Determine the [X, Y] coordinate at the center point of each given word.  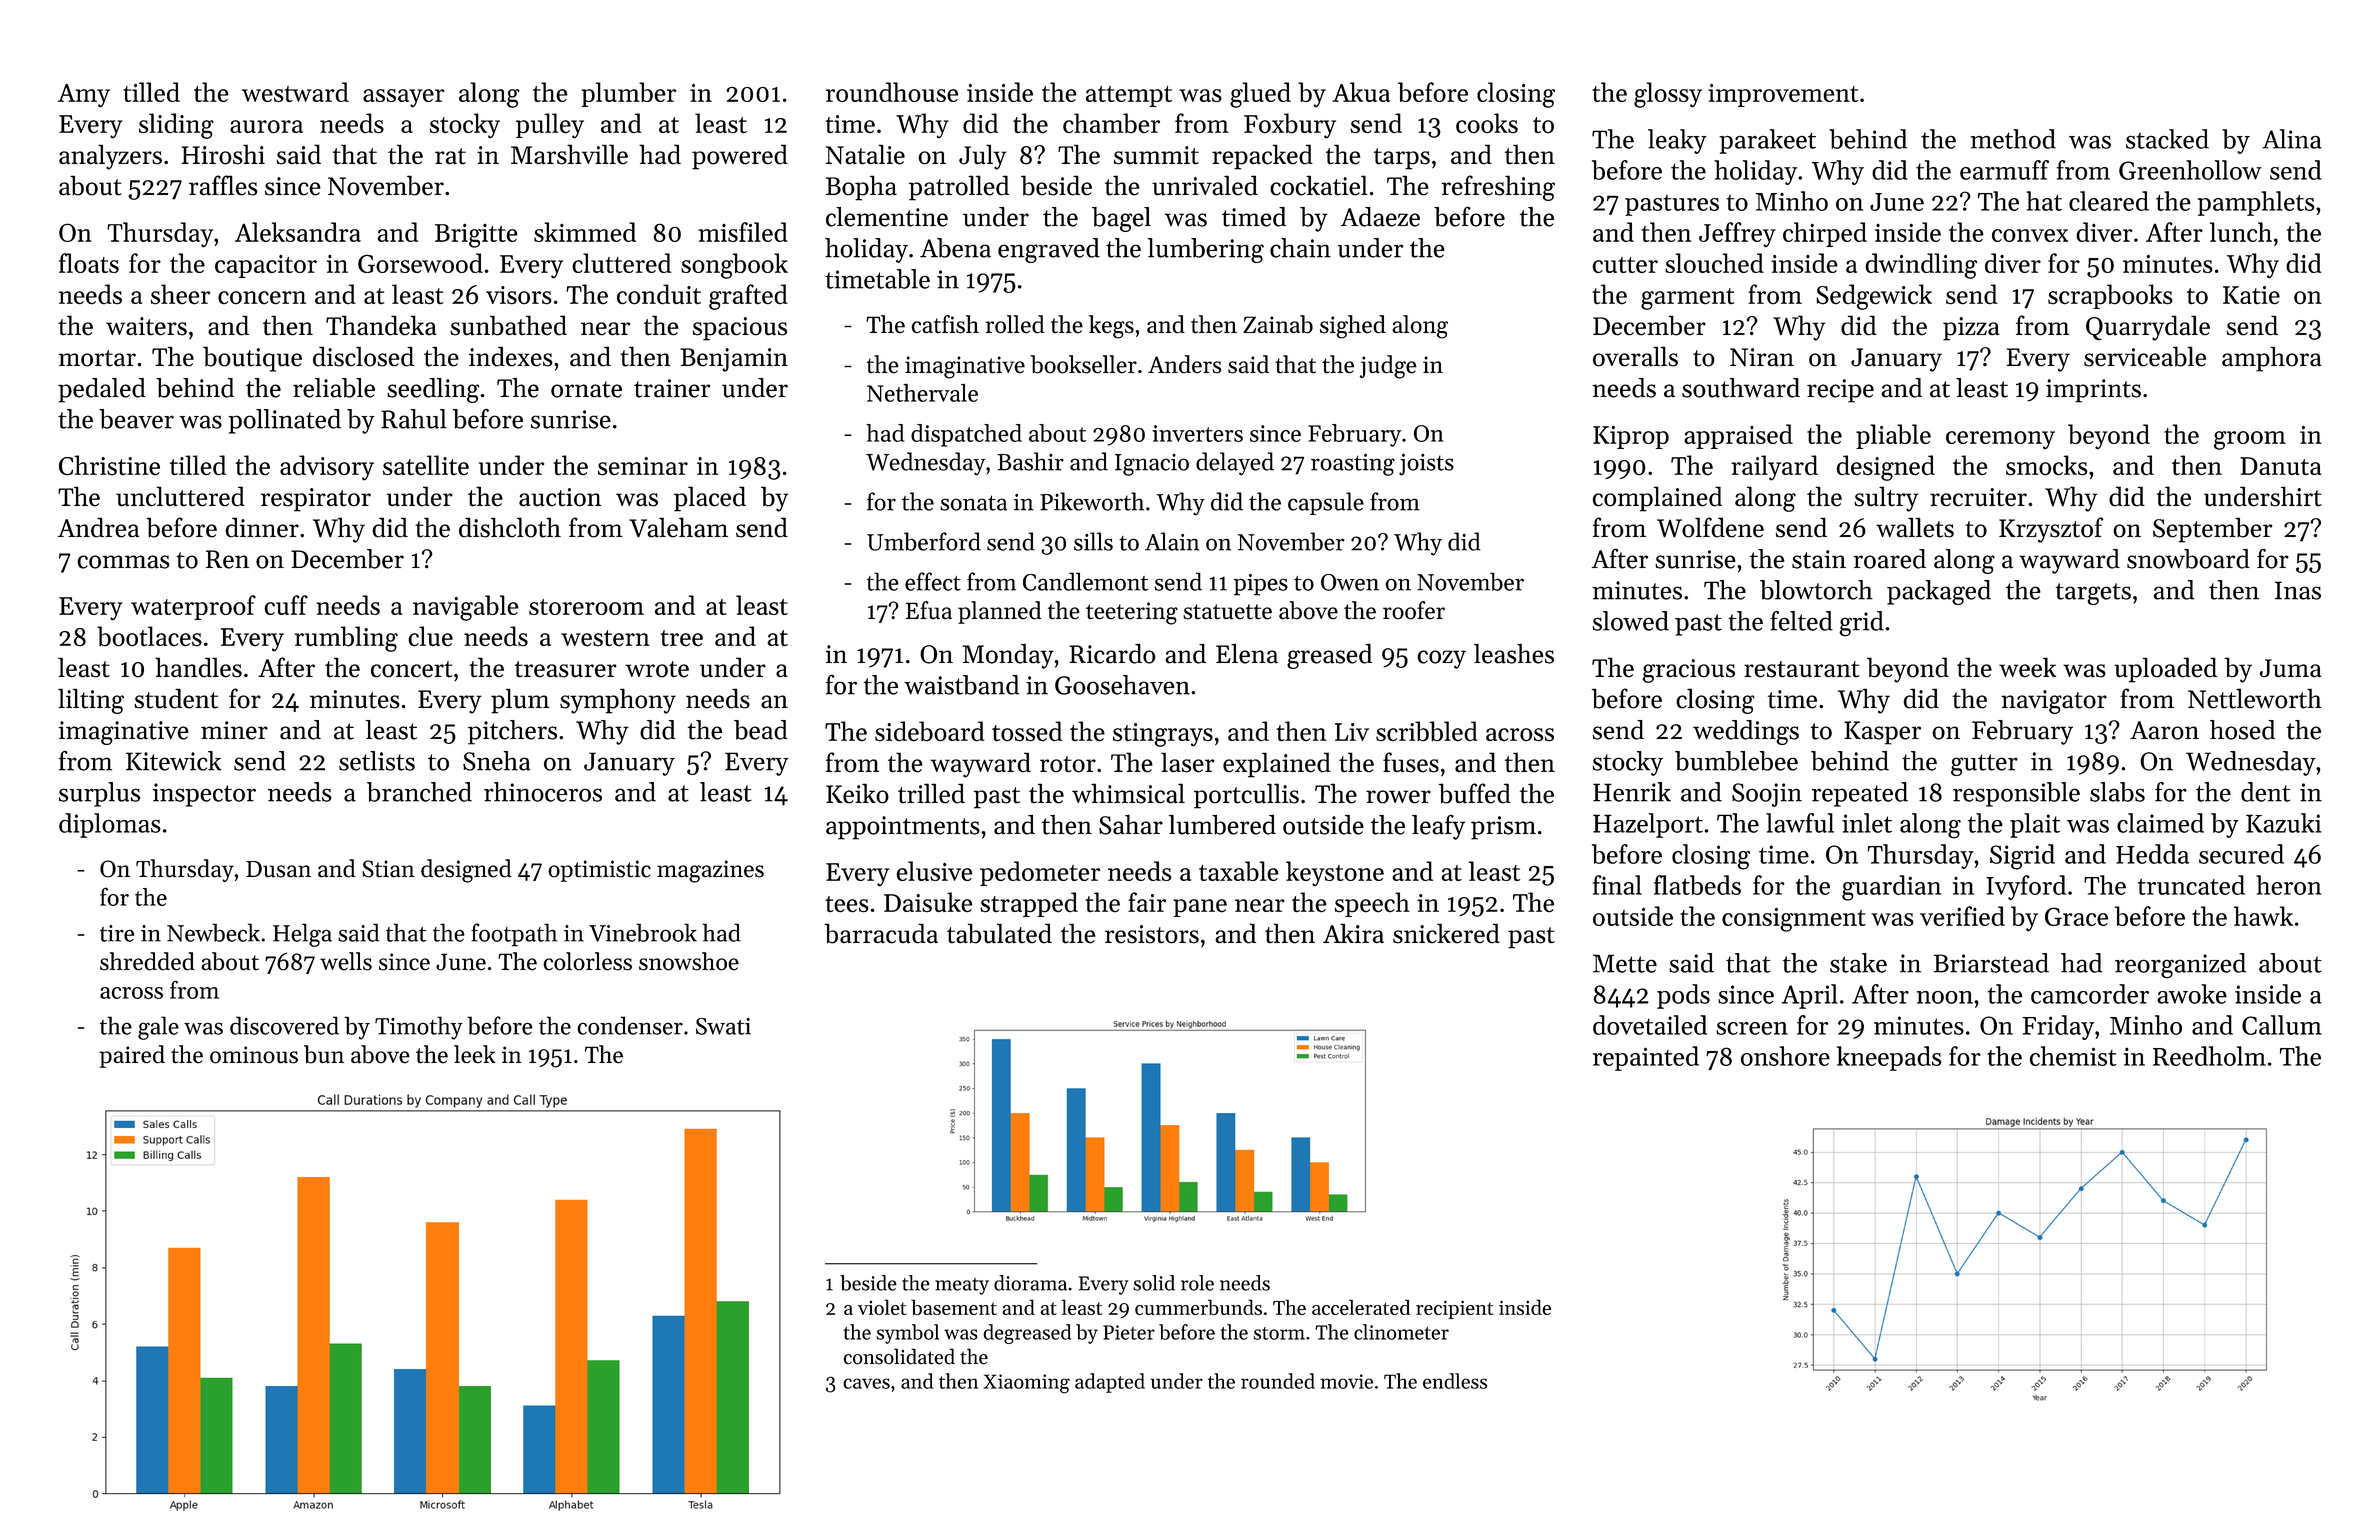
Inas [2298, 590]
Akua [1361, 92]
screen [1752, 1028]
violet [882, 1307]
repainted [1646, 1058]
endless [1455, 1381]
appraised [1738, 436]
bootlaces [149, 636]
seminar [643, 466]
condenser [630, 1025]
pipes [1261, 585]
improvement [1783, 95]
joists [1426, 464]
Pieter [1129, 1332]
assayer [404, 98]
